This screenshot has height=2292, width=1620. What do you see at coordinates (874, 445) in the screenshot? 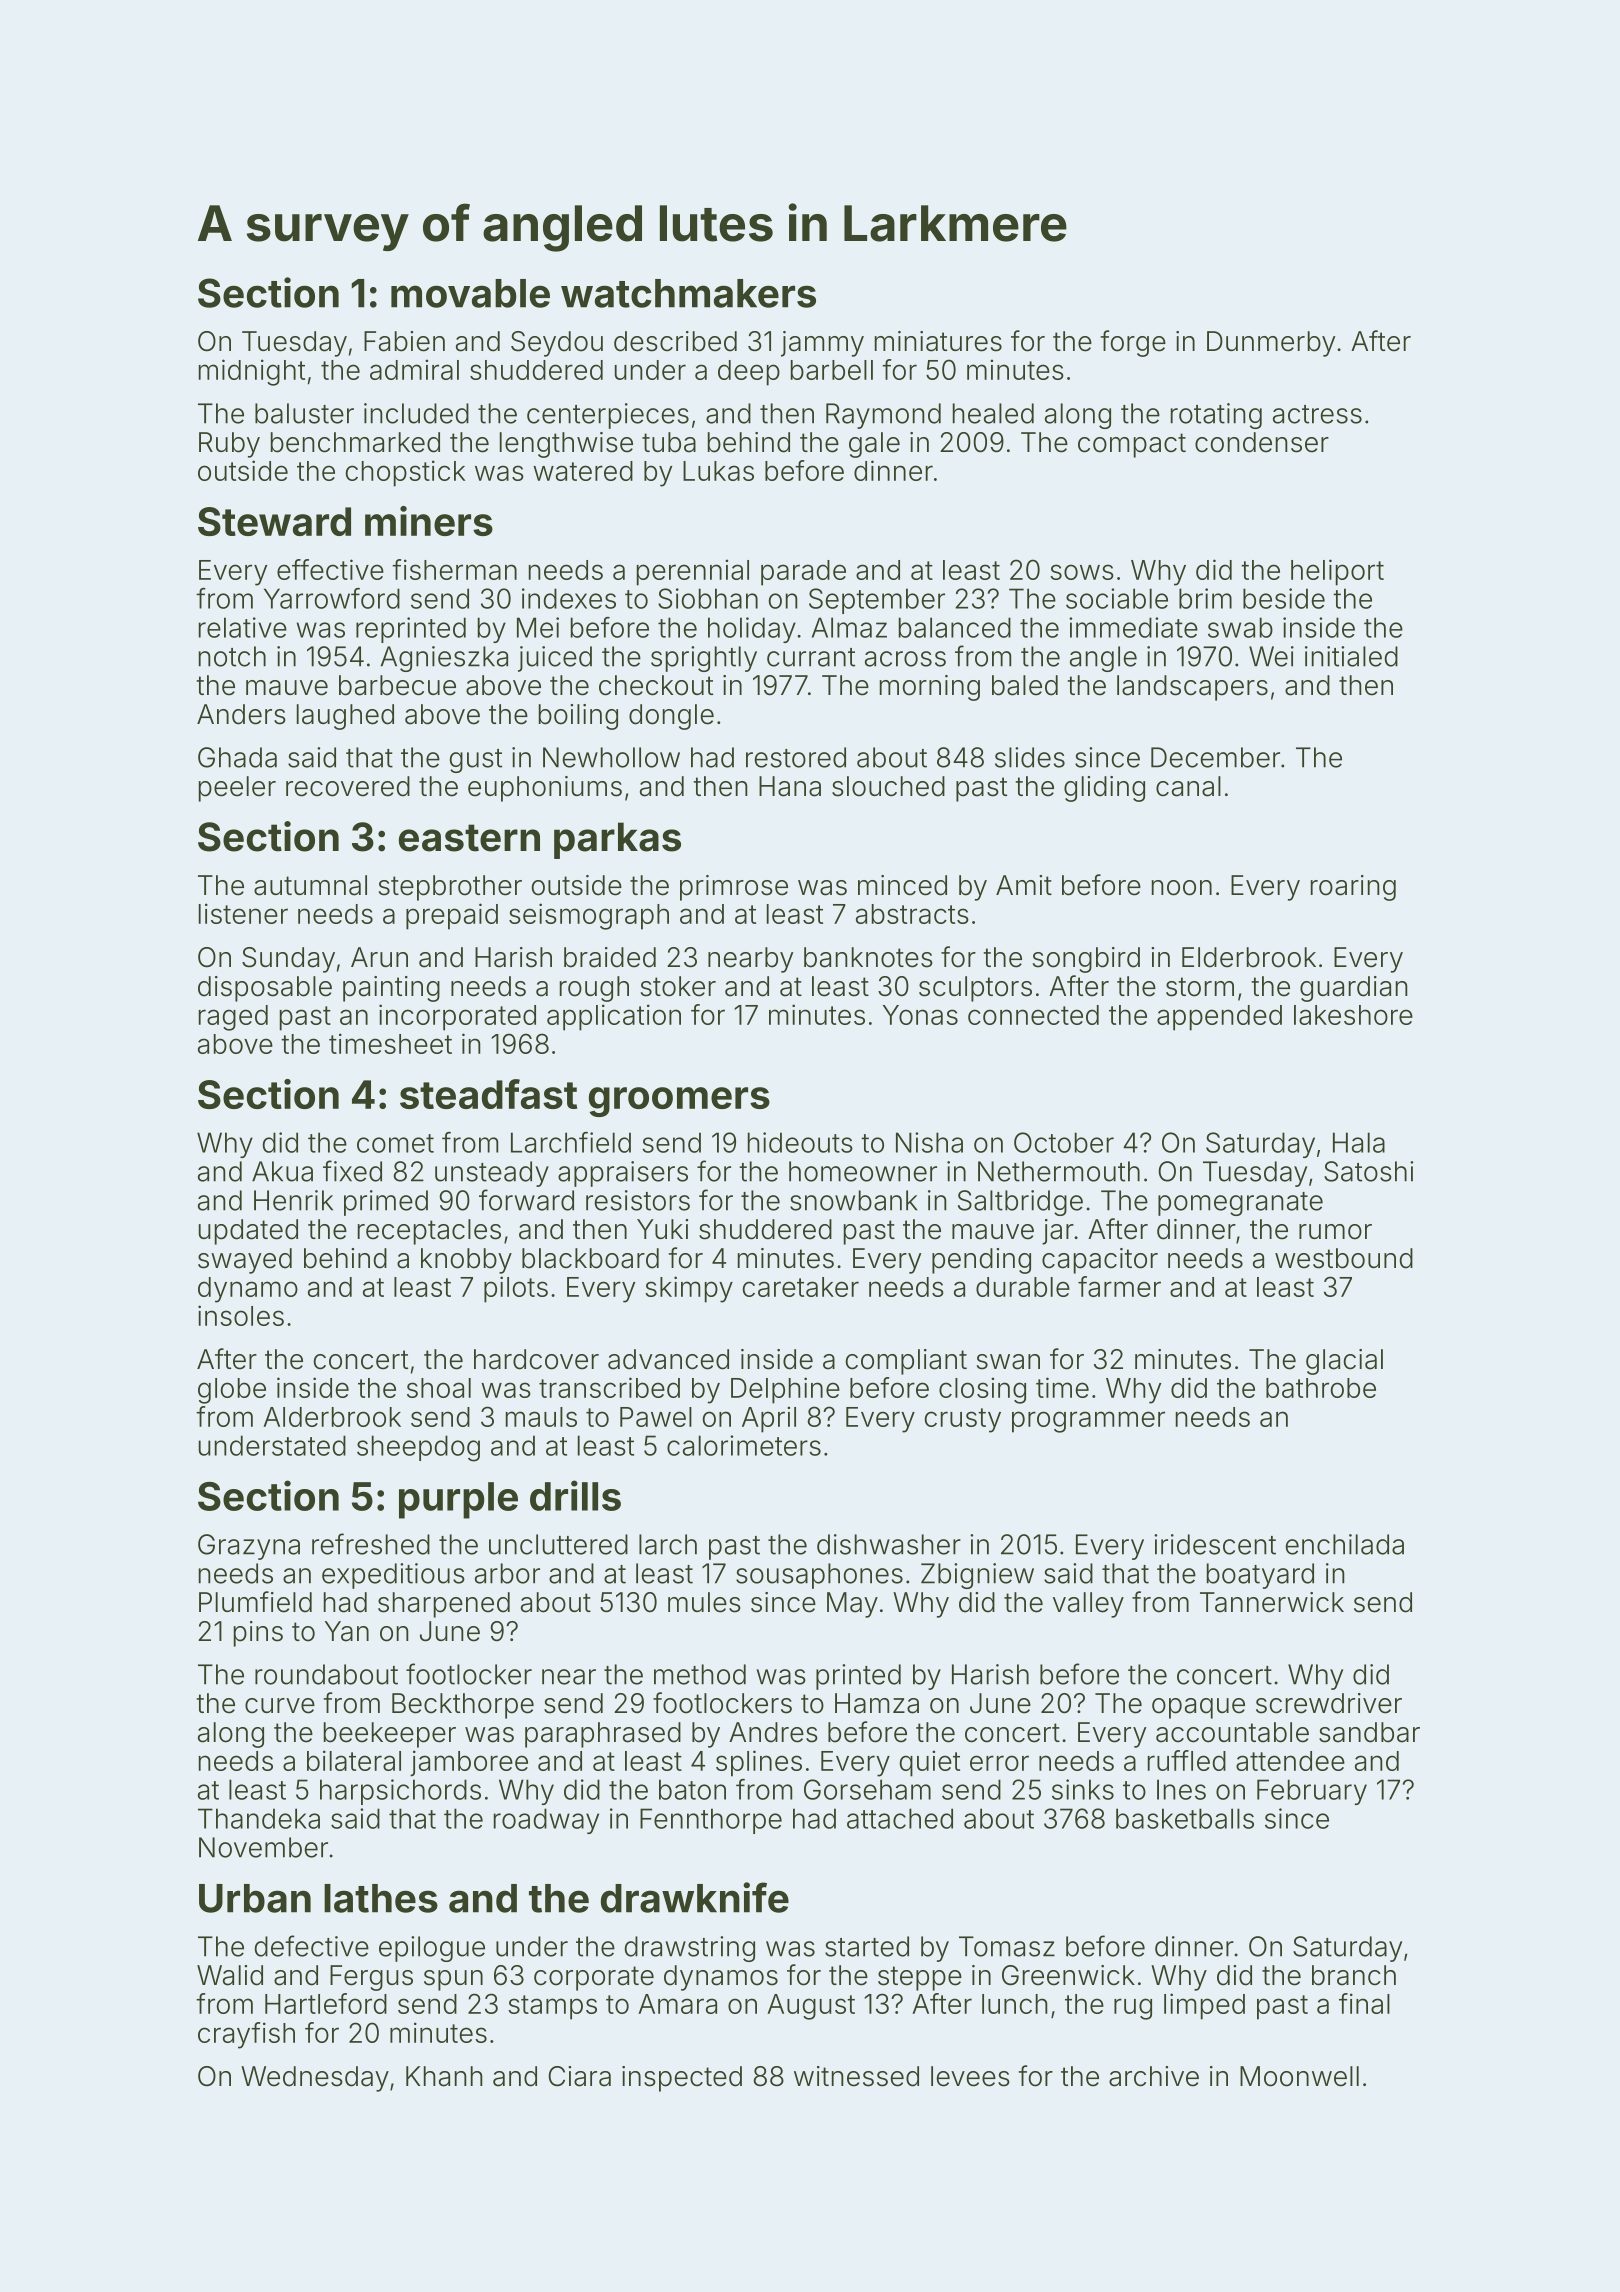
I see `gale` at bounding box center [874, 445].
